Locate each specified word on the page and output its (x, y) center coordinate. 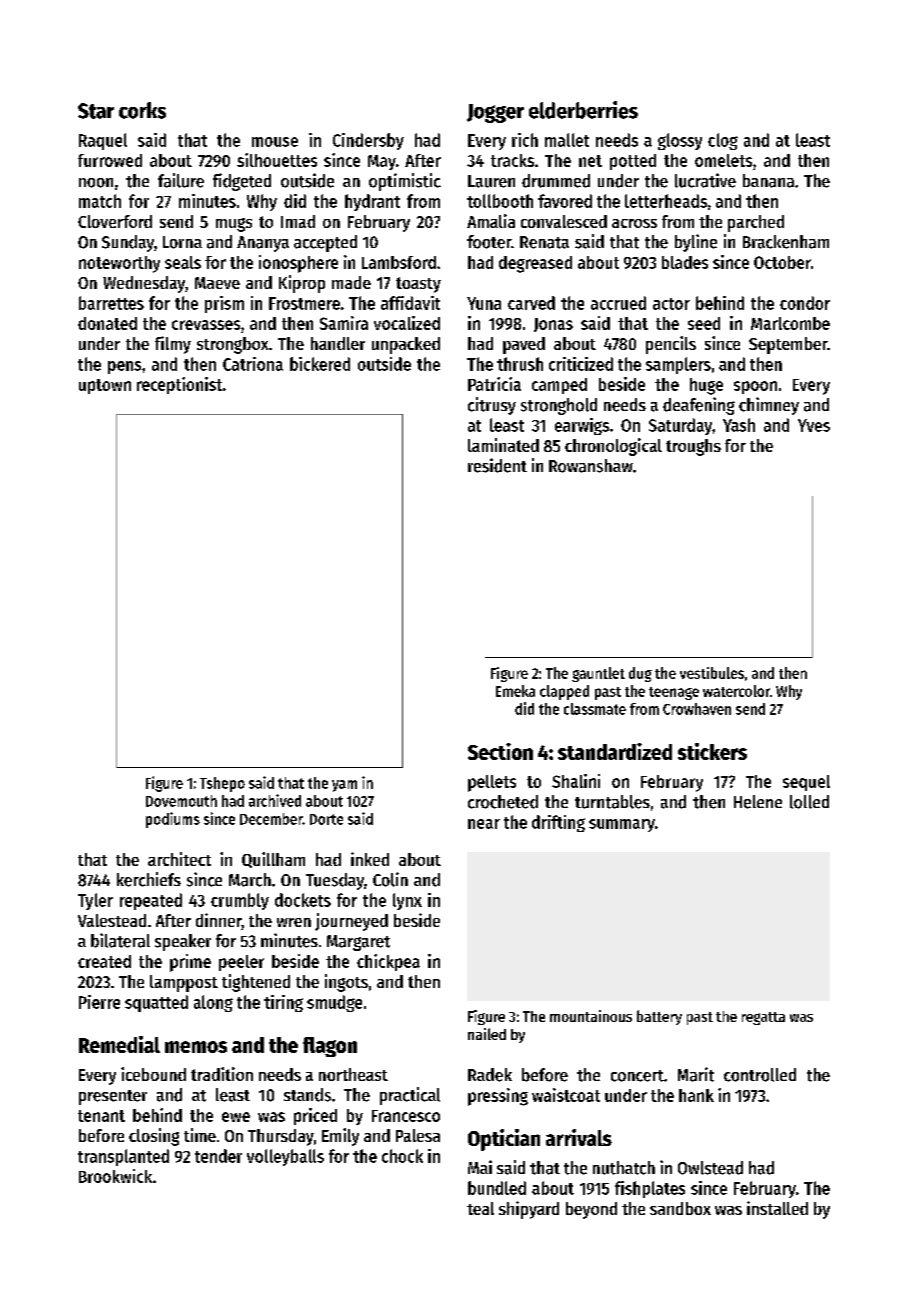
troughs (693, 447)
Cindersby (368, 141)
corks (142, 110)
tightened (256, 983)
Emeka (515, 691)
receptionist (179, 385)
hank (696, 1095)
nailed (487, 1034)
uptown (105, 386)
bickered (320, 364)
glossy (680, 141)
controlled (760, 1075)
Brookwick (115, 1176)
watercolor (736, 691)
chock (402, 1156)
